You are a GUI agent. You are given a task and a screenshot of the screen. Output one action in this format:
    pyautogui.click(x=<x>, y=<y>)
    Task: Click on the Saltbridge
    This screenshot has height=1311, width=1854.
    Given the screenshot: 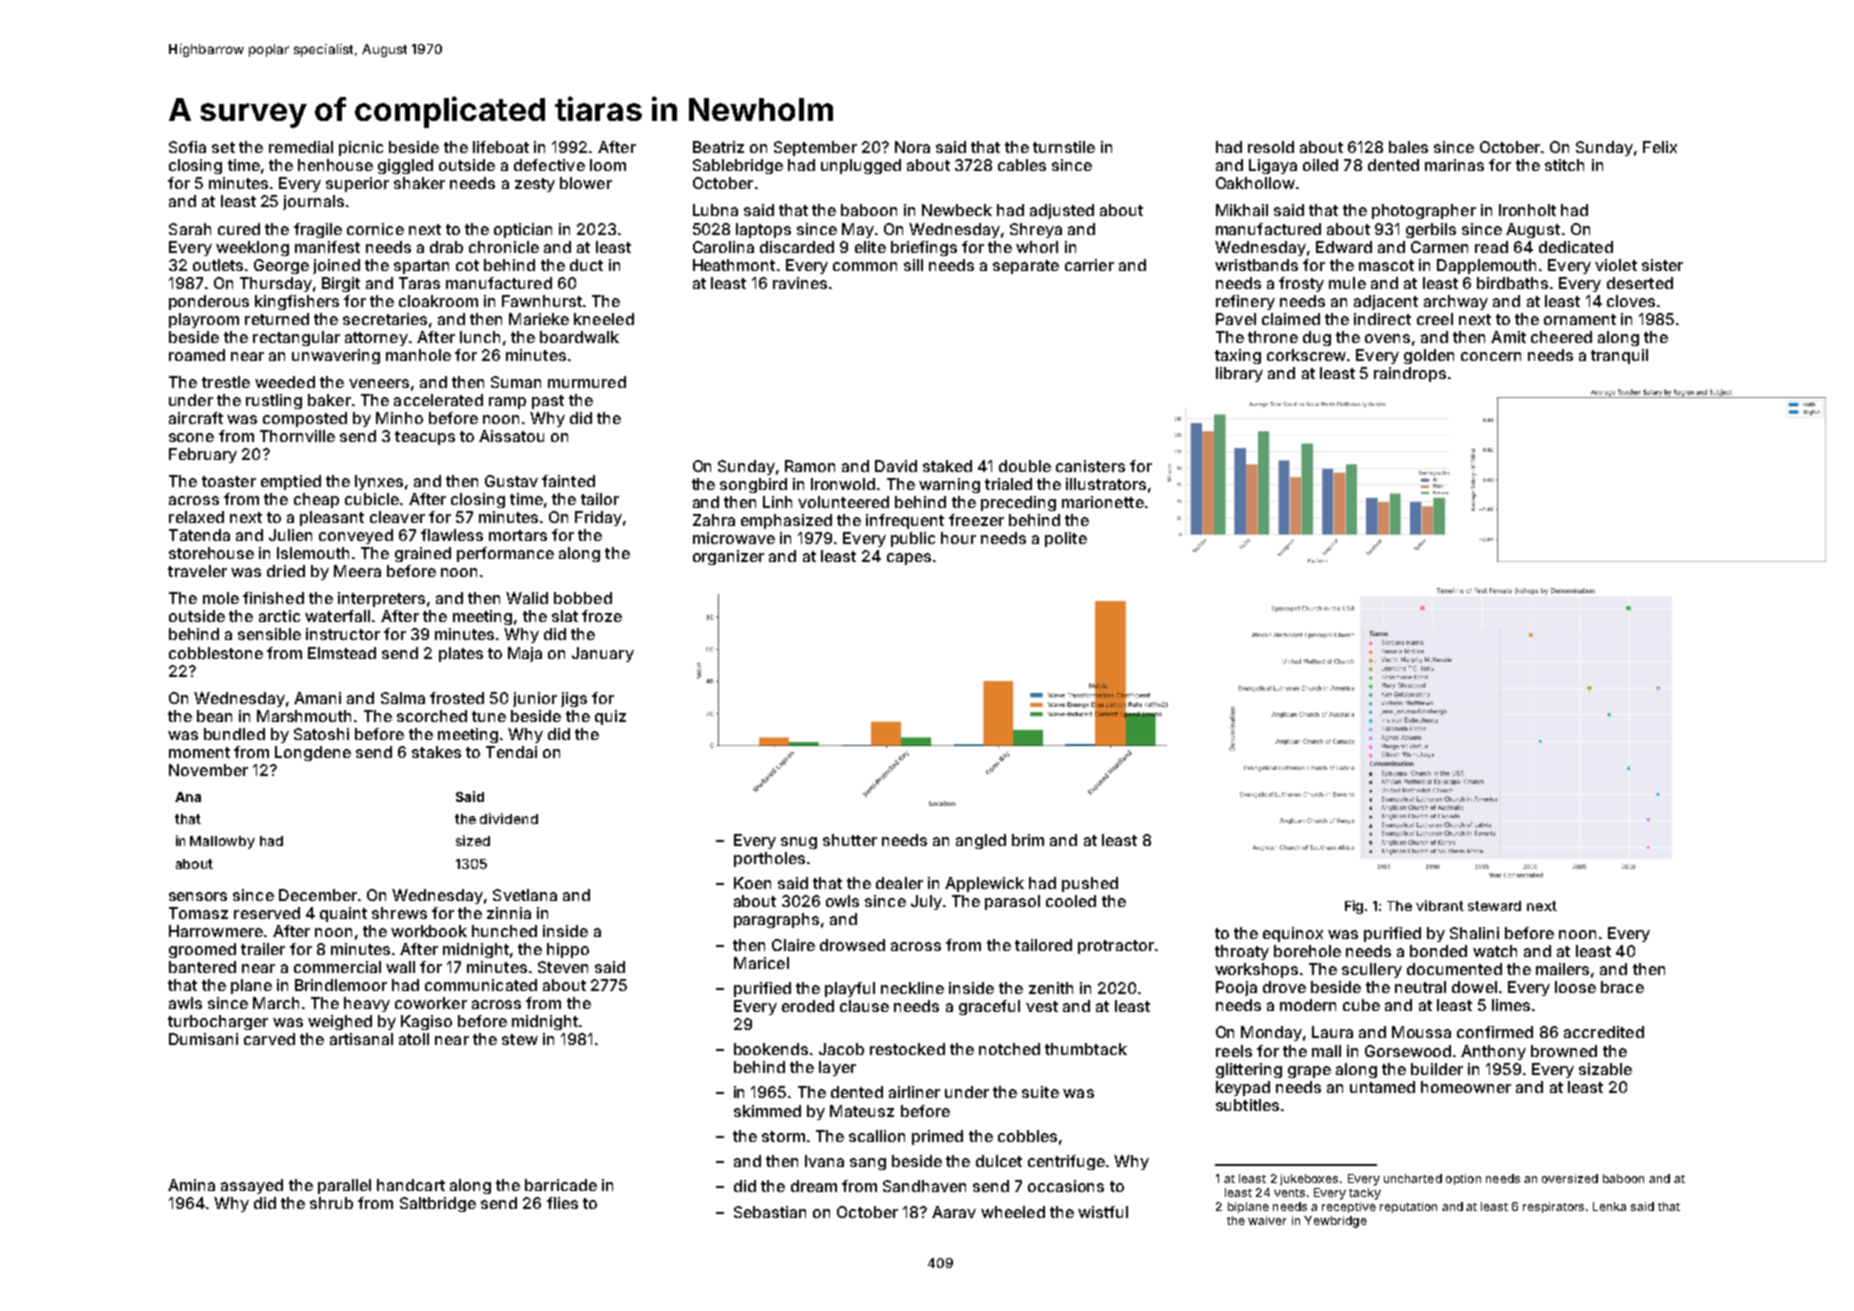 What is the action you would take?
    pyautogui.click(x=438, y=1204)
